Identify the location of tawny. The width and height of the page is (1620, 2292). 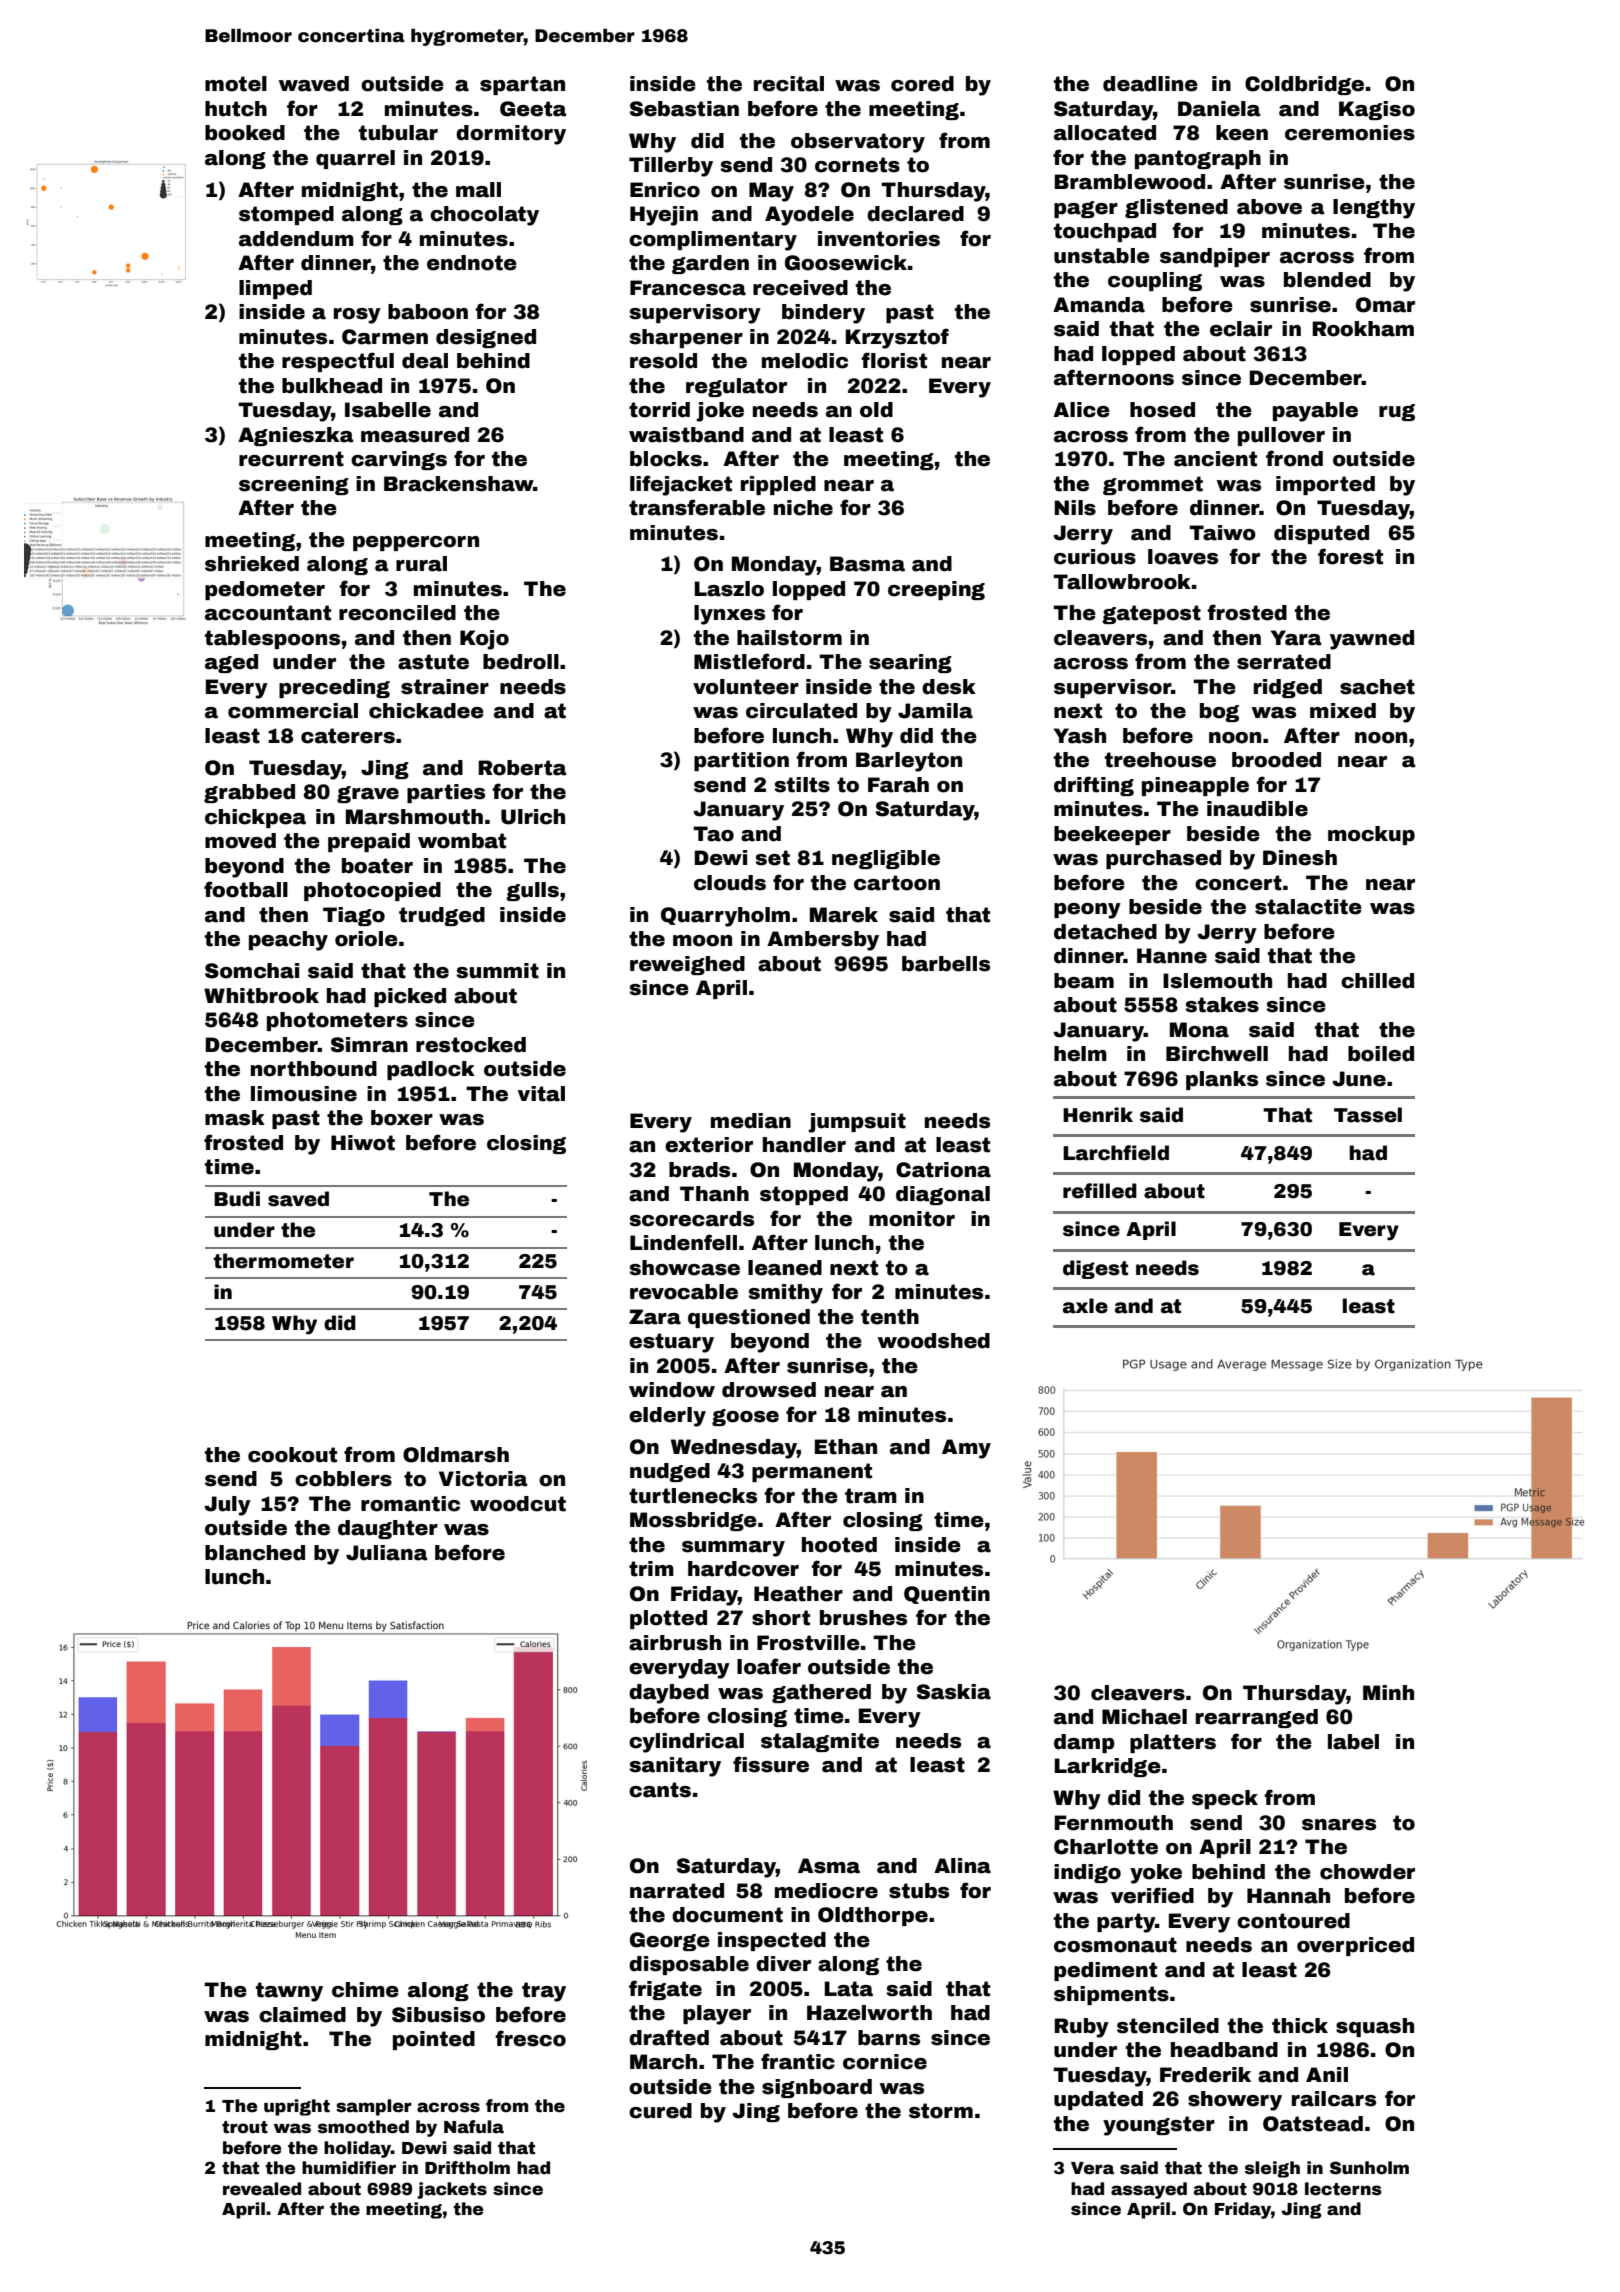
(289, 1992).
